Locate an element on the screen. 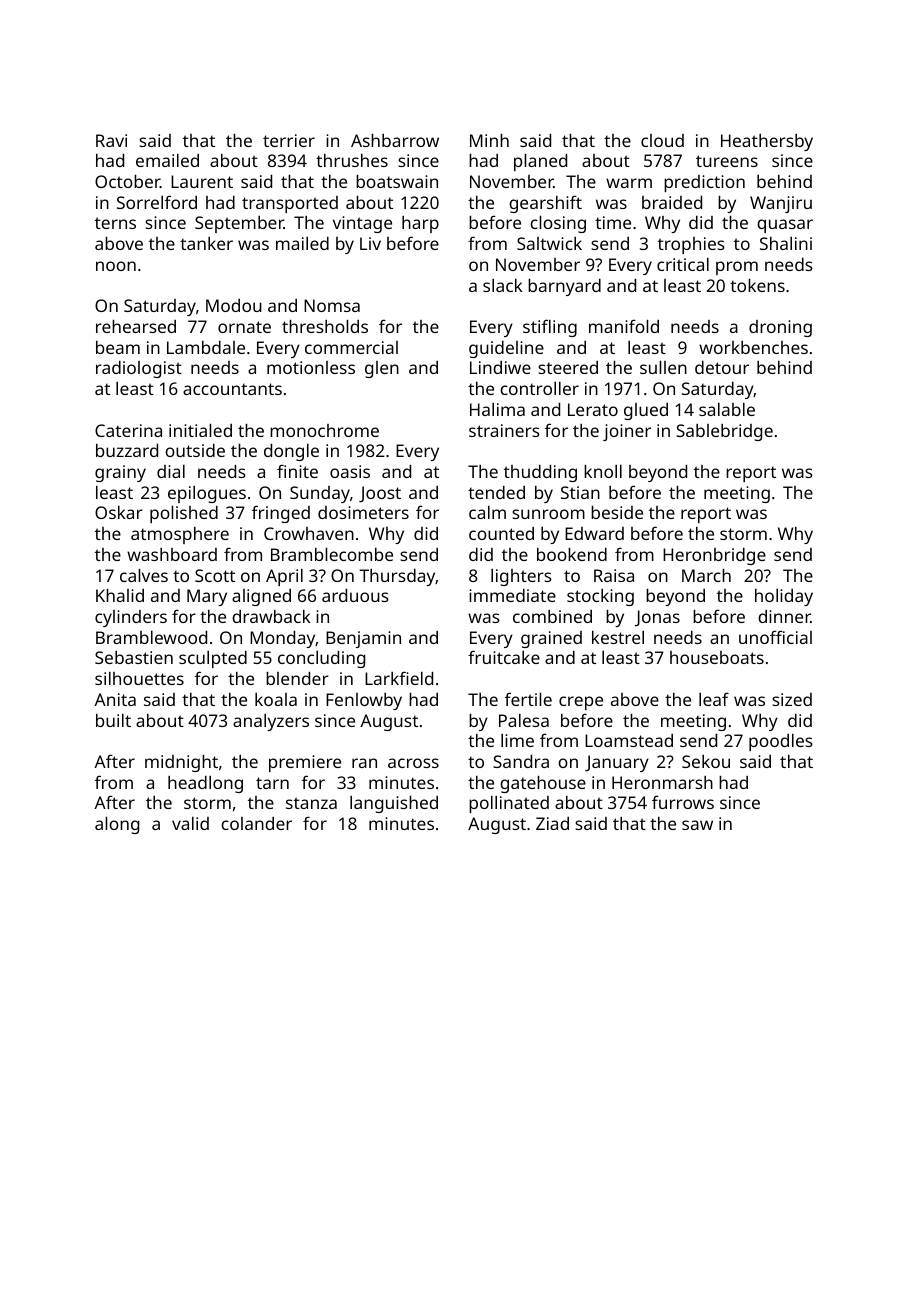 The height and width of the screenshot is (1316, 908). premiere is located at coordinates (305, 763).
